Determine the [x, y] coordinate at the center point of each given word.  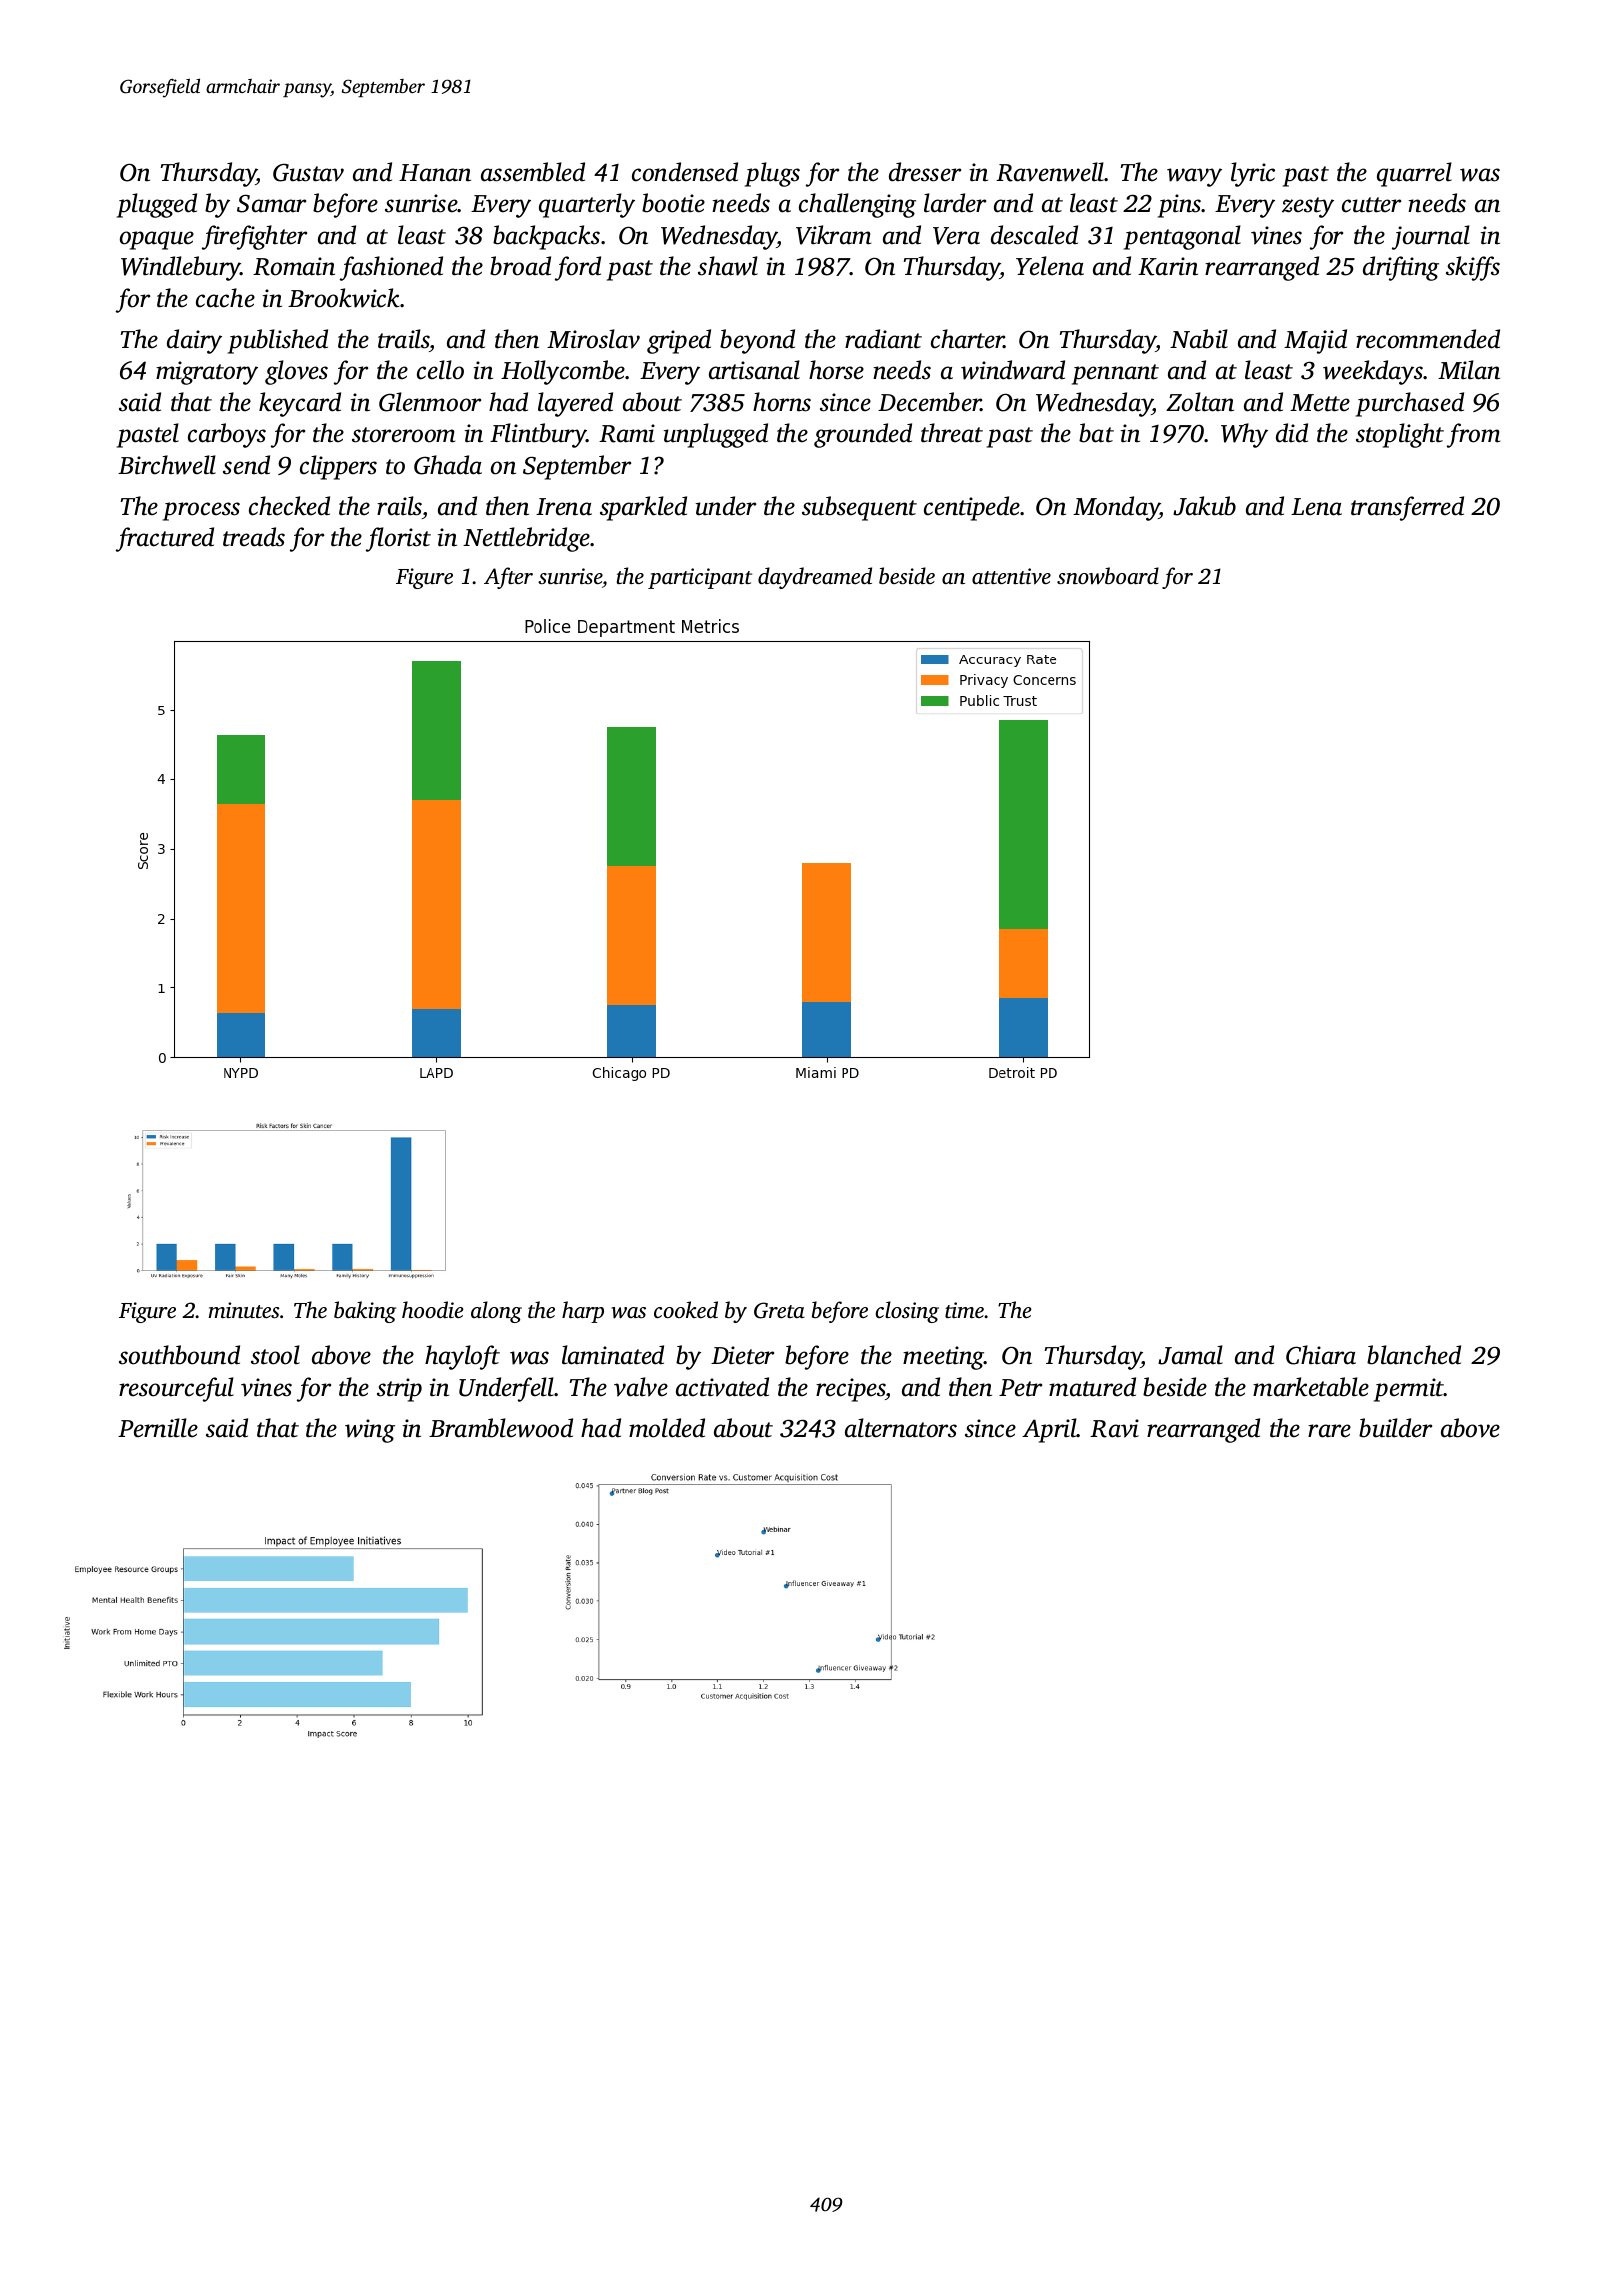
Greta [779, 1310]
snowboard [1108, 576]
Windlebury [181, 268]
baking [365, 1312]
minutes [244, 1310]
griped [679, 341]
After [508, 578]
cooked [686, 1309]
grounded [863, 435]
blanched [1414, 1355]
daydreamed [815, 578]
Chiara [1321, 1355]
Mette [1320, 403]
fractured [165, 539]
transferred [1407, 508]
